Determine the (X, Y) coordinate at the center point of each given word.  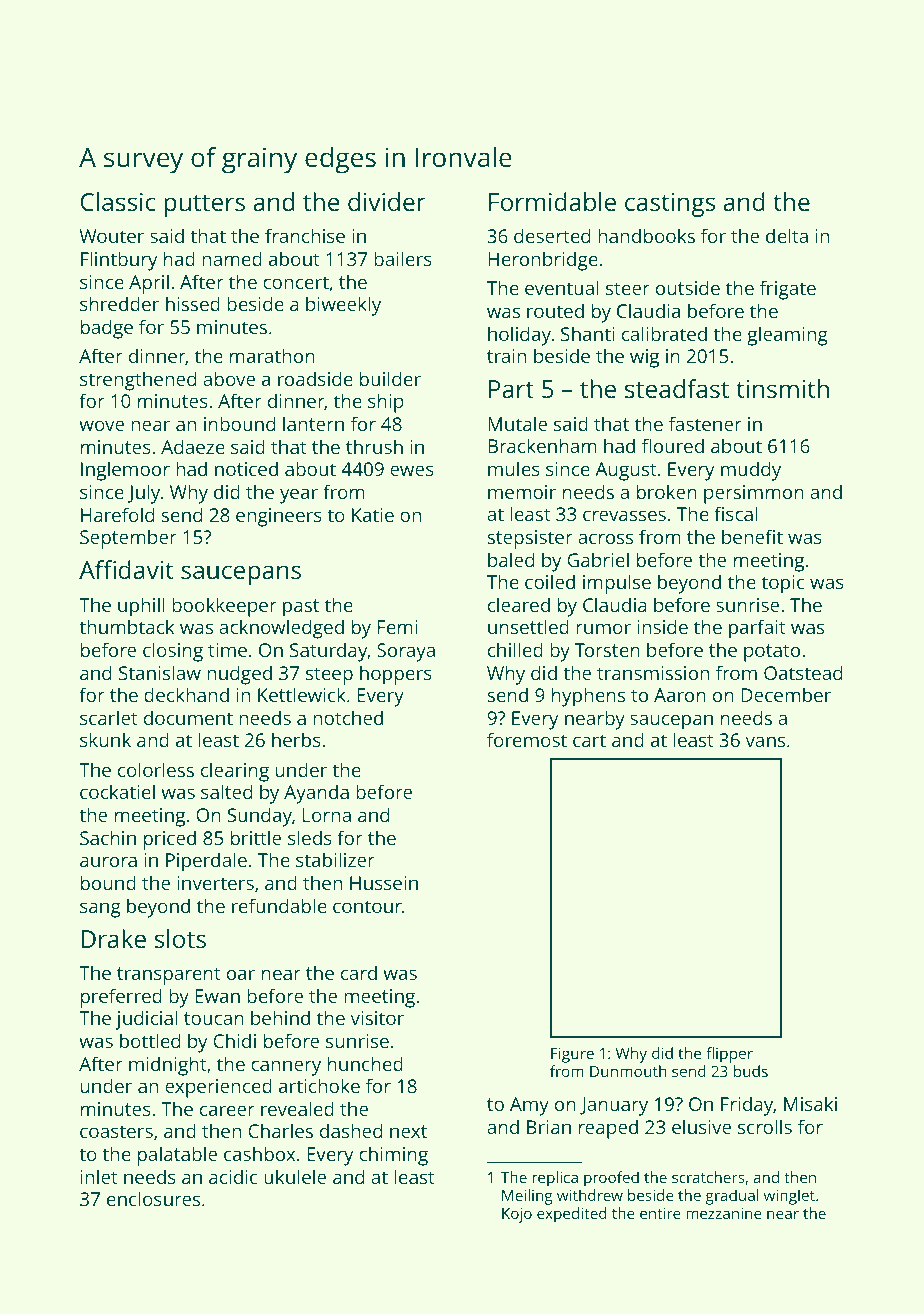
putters (204, 205)
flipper (729, 1055)
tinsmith (782, 388)
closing (173, 652)
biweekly (343, 306)
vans (765, 741)
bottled (150, 1040)
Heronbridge (543, 261)
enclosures (153, 1198)
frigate (788, 290)
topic (783, 584)
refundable (279, 905)
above (229, 378)
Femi (397, 627)
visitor (377, 1018)
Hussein (384, 883)
